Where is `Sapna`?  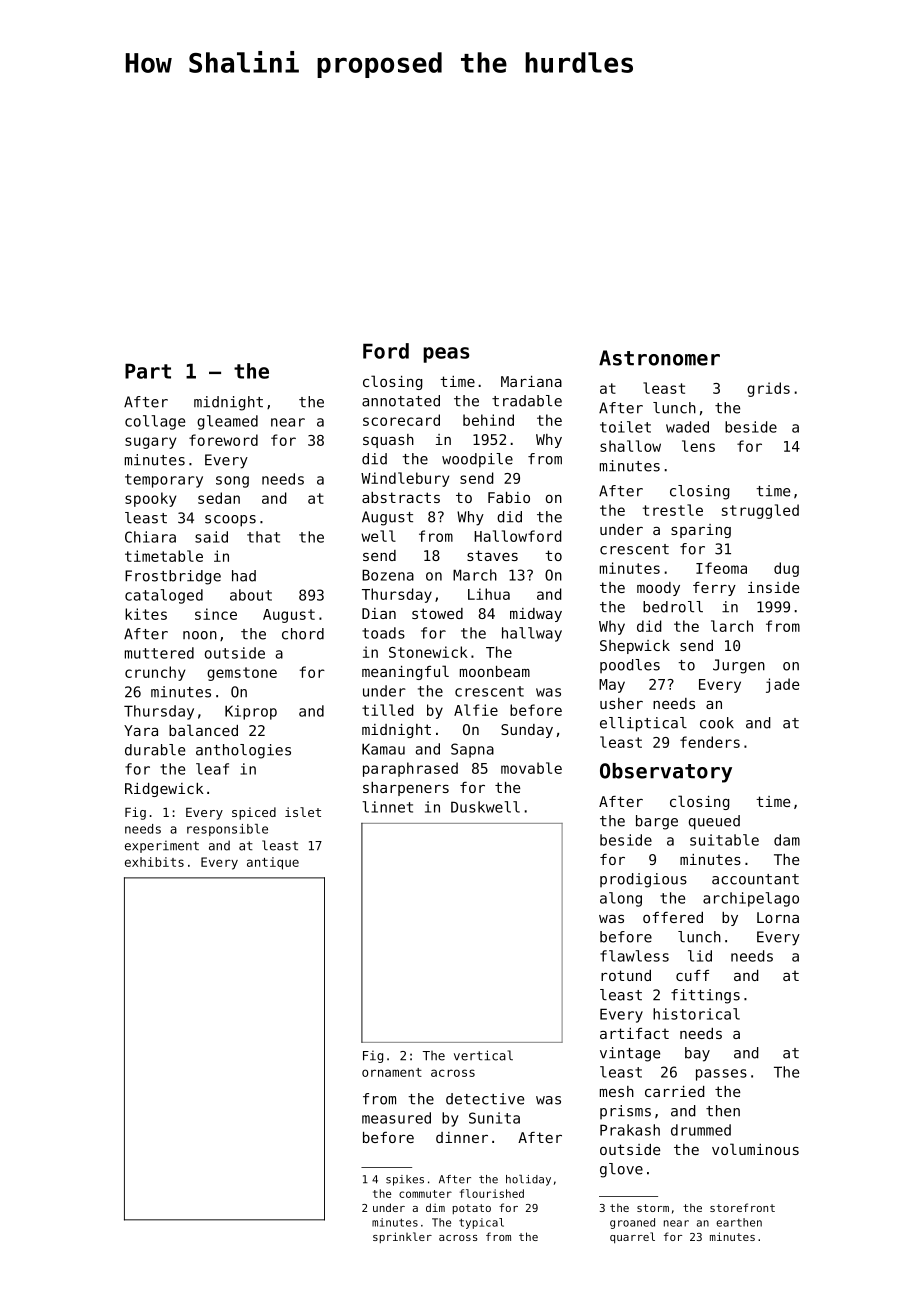 Sapna is located at coordinates (472, 750).
